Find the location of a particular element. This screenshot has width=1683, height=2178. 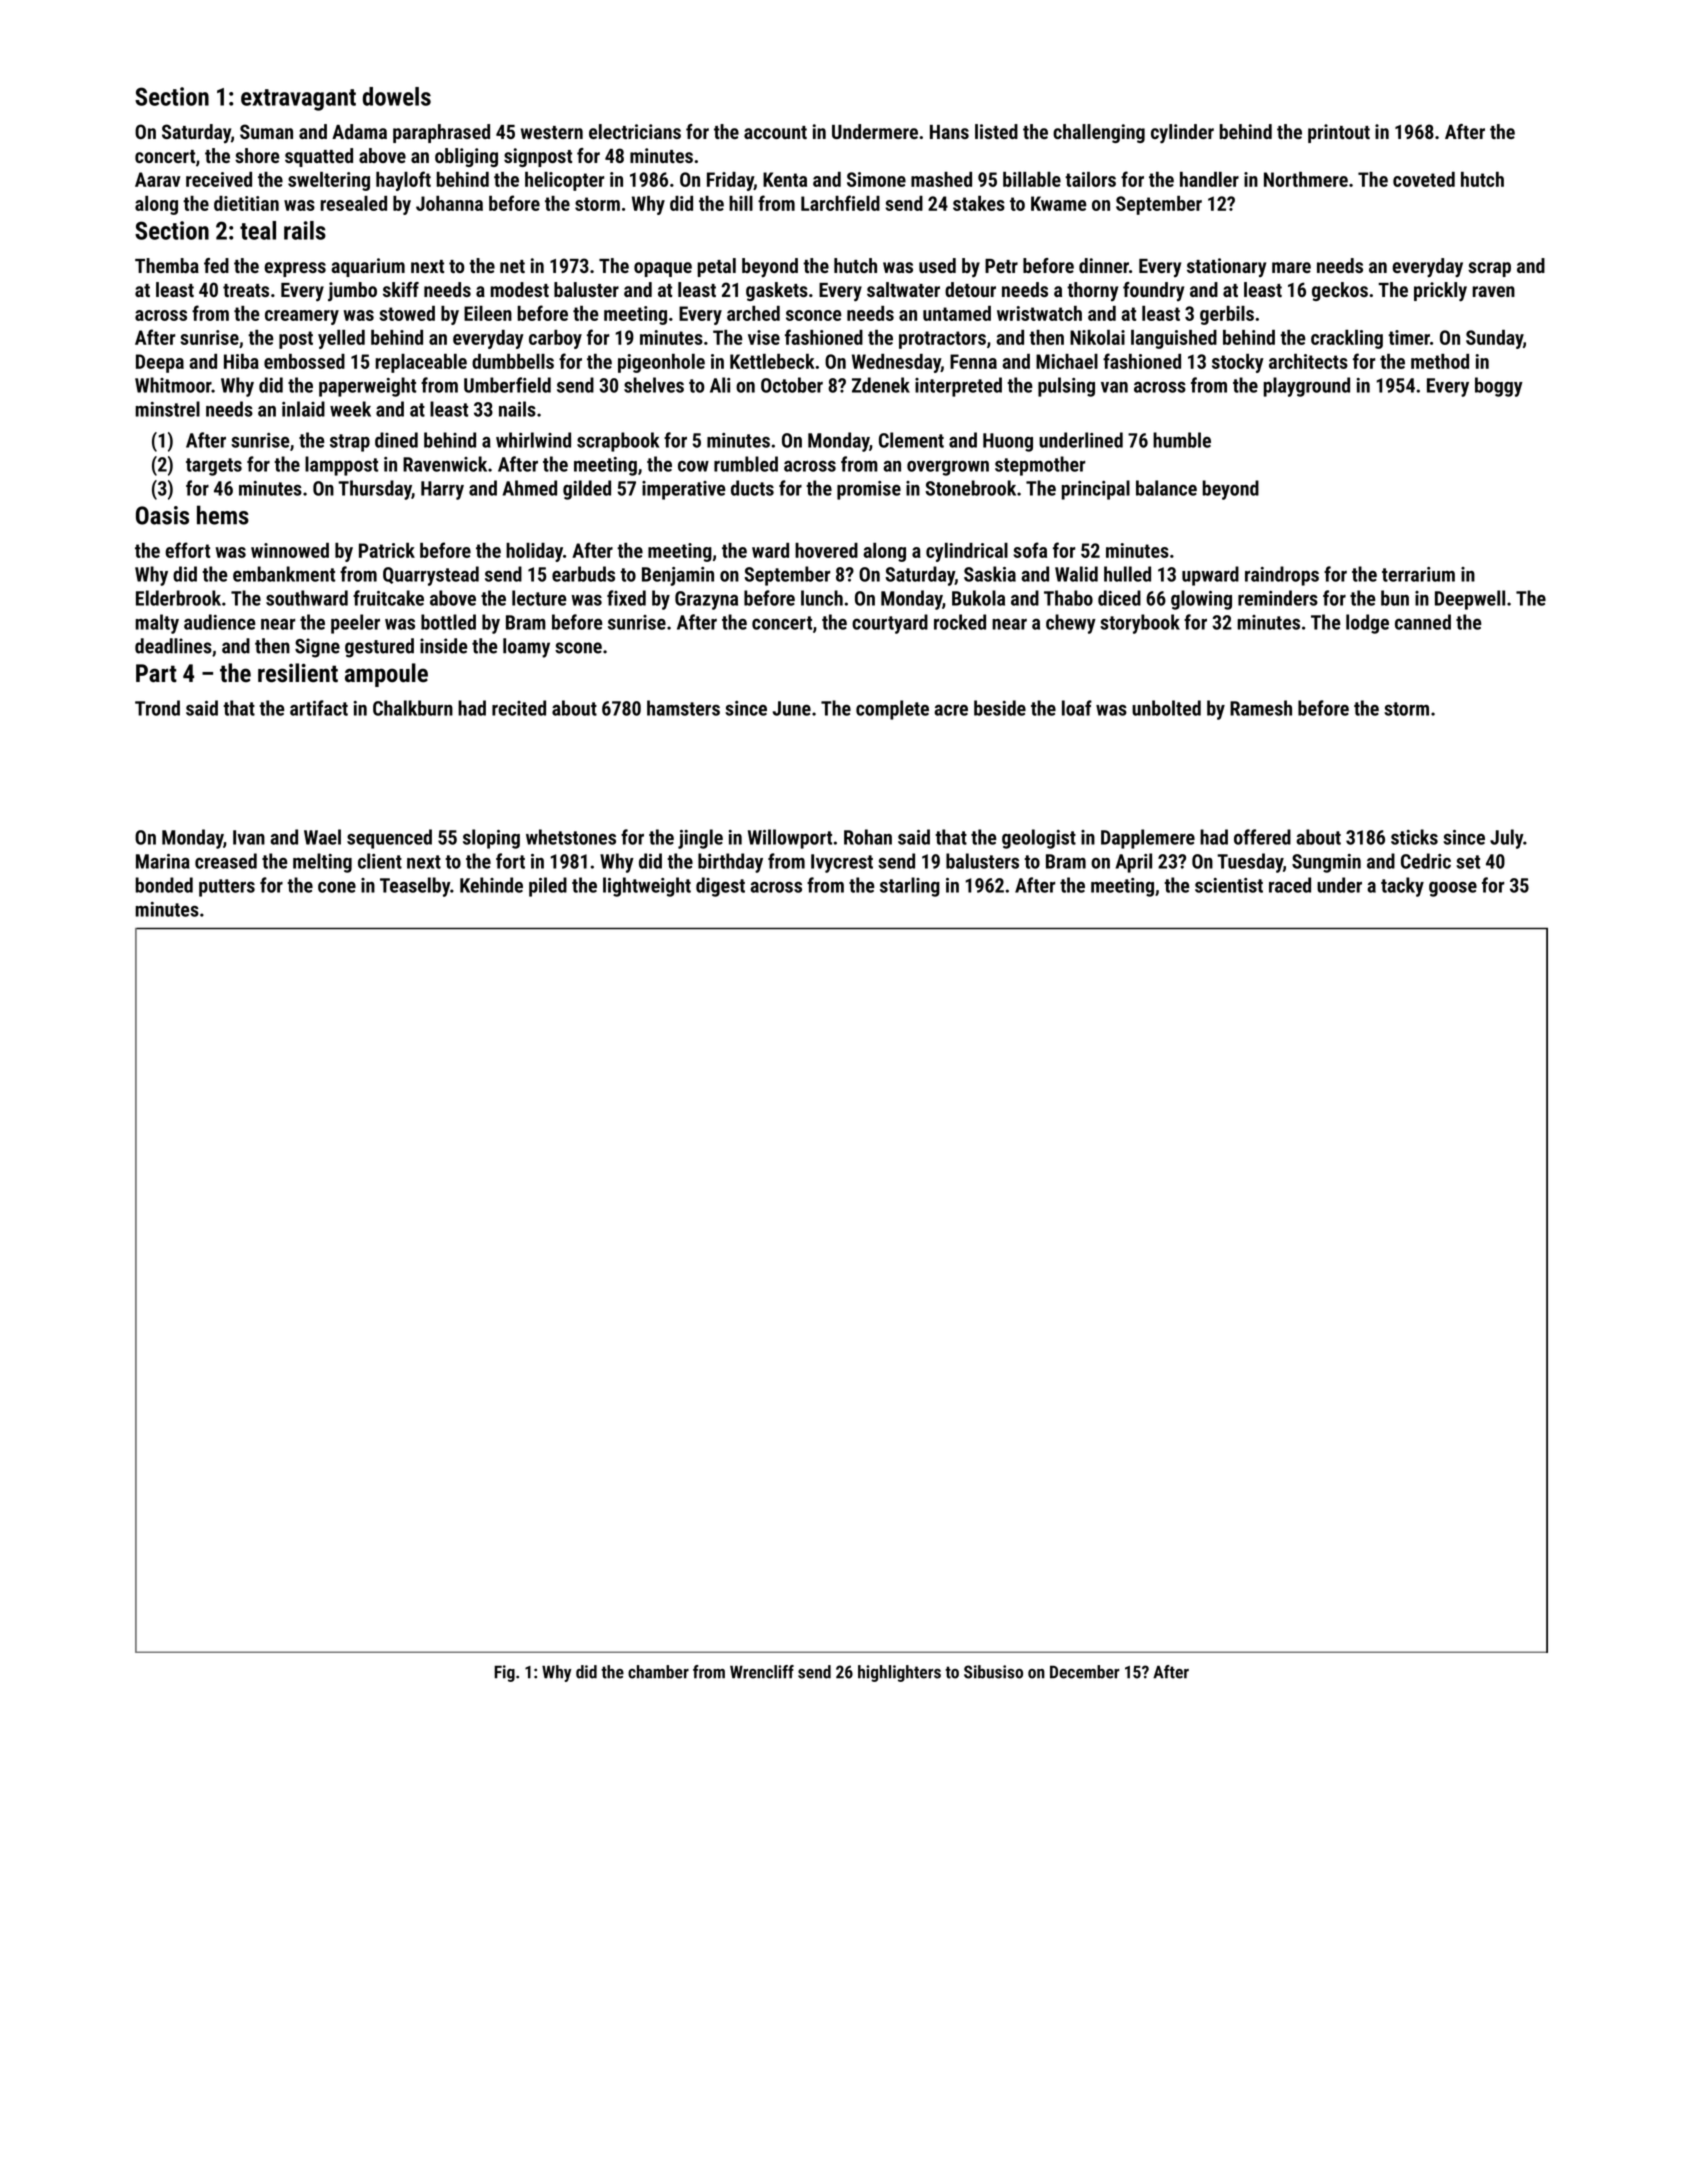

boggy is located at coordinates (1499, 387).
